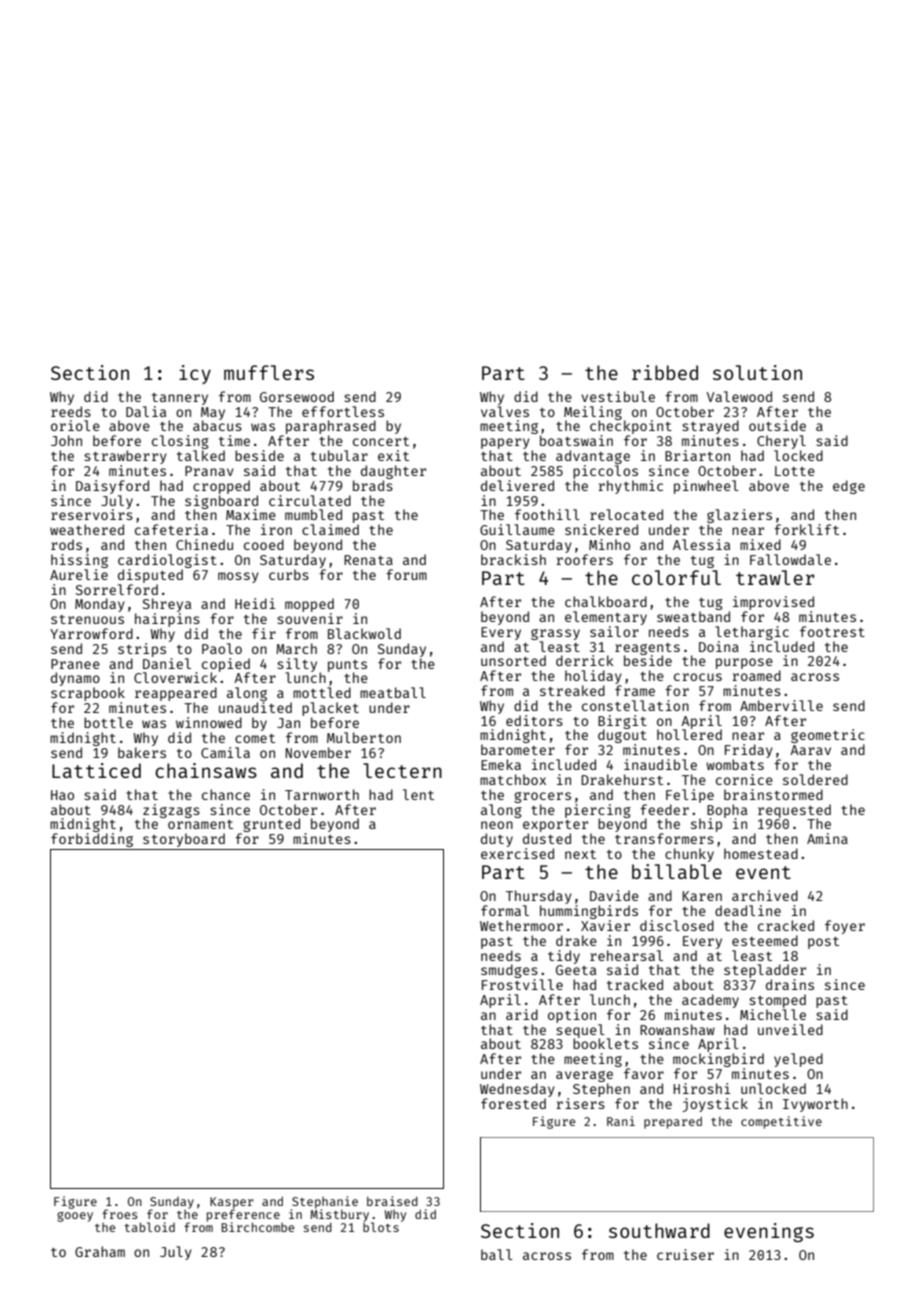  I want to click on hollered, so click(689, 734).
